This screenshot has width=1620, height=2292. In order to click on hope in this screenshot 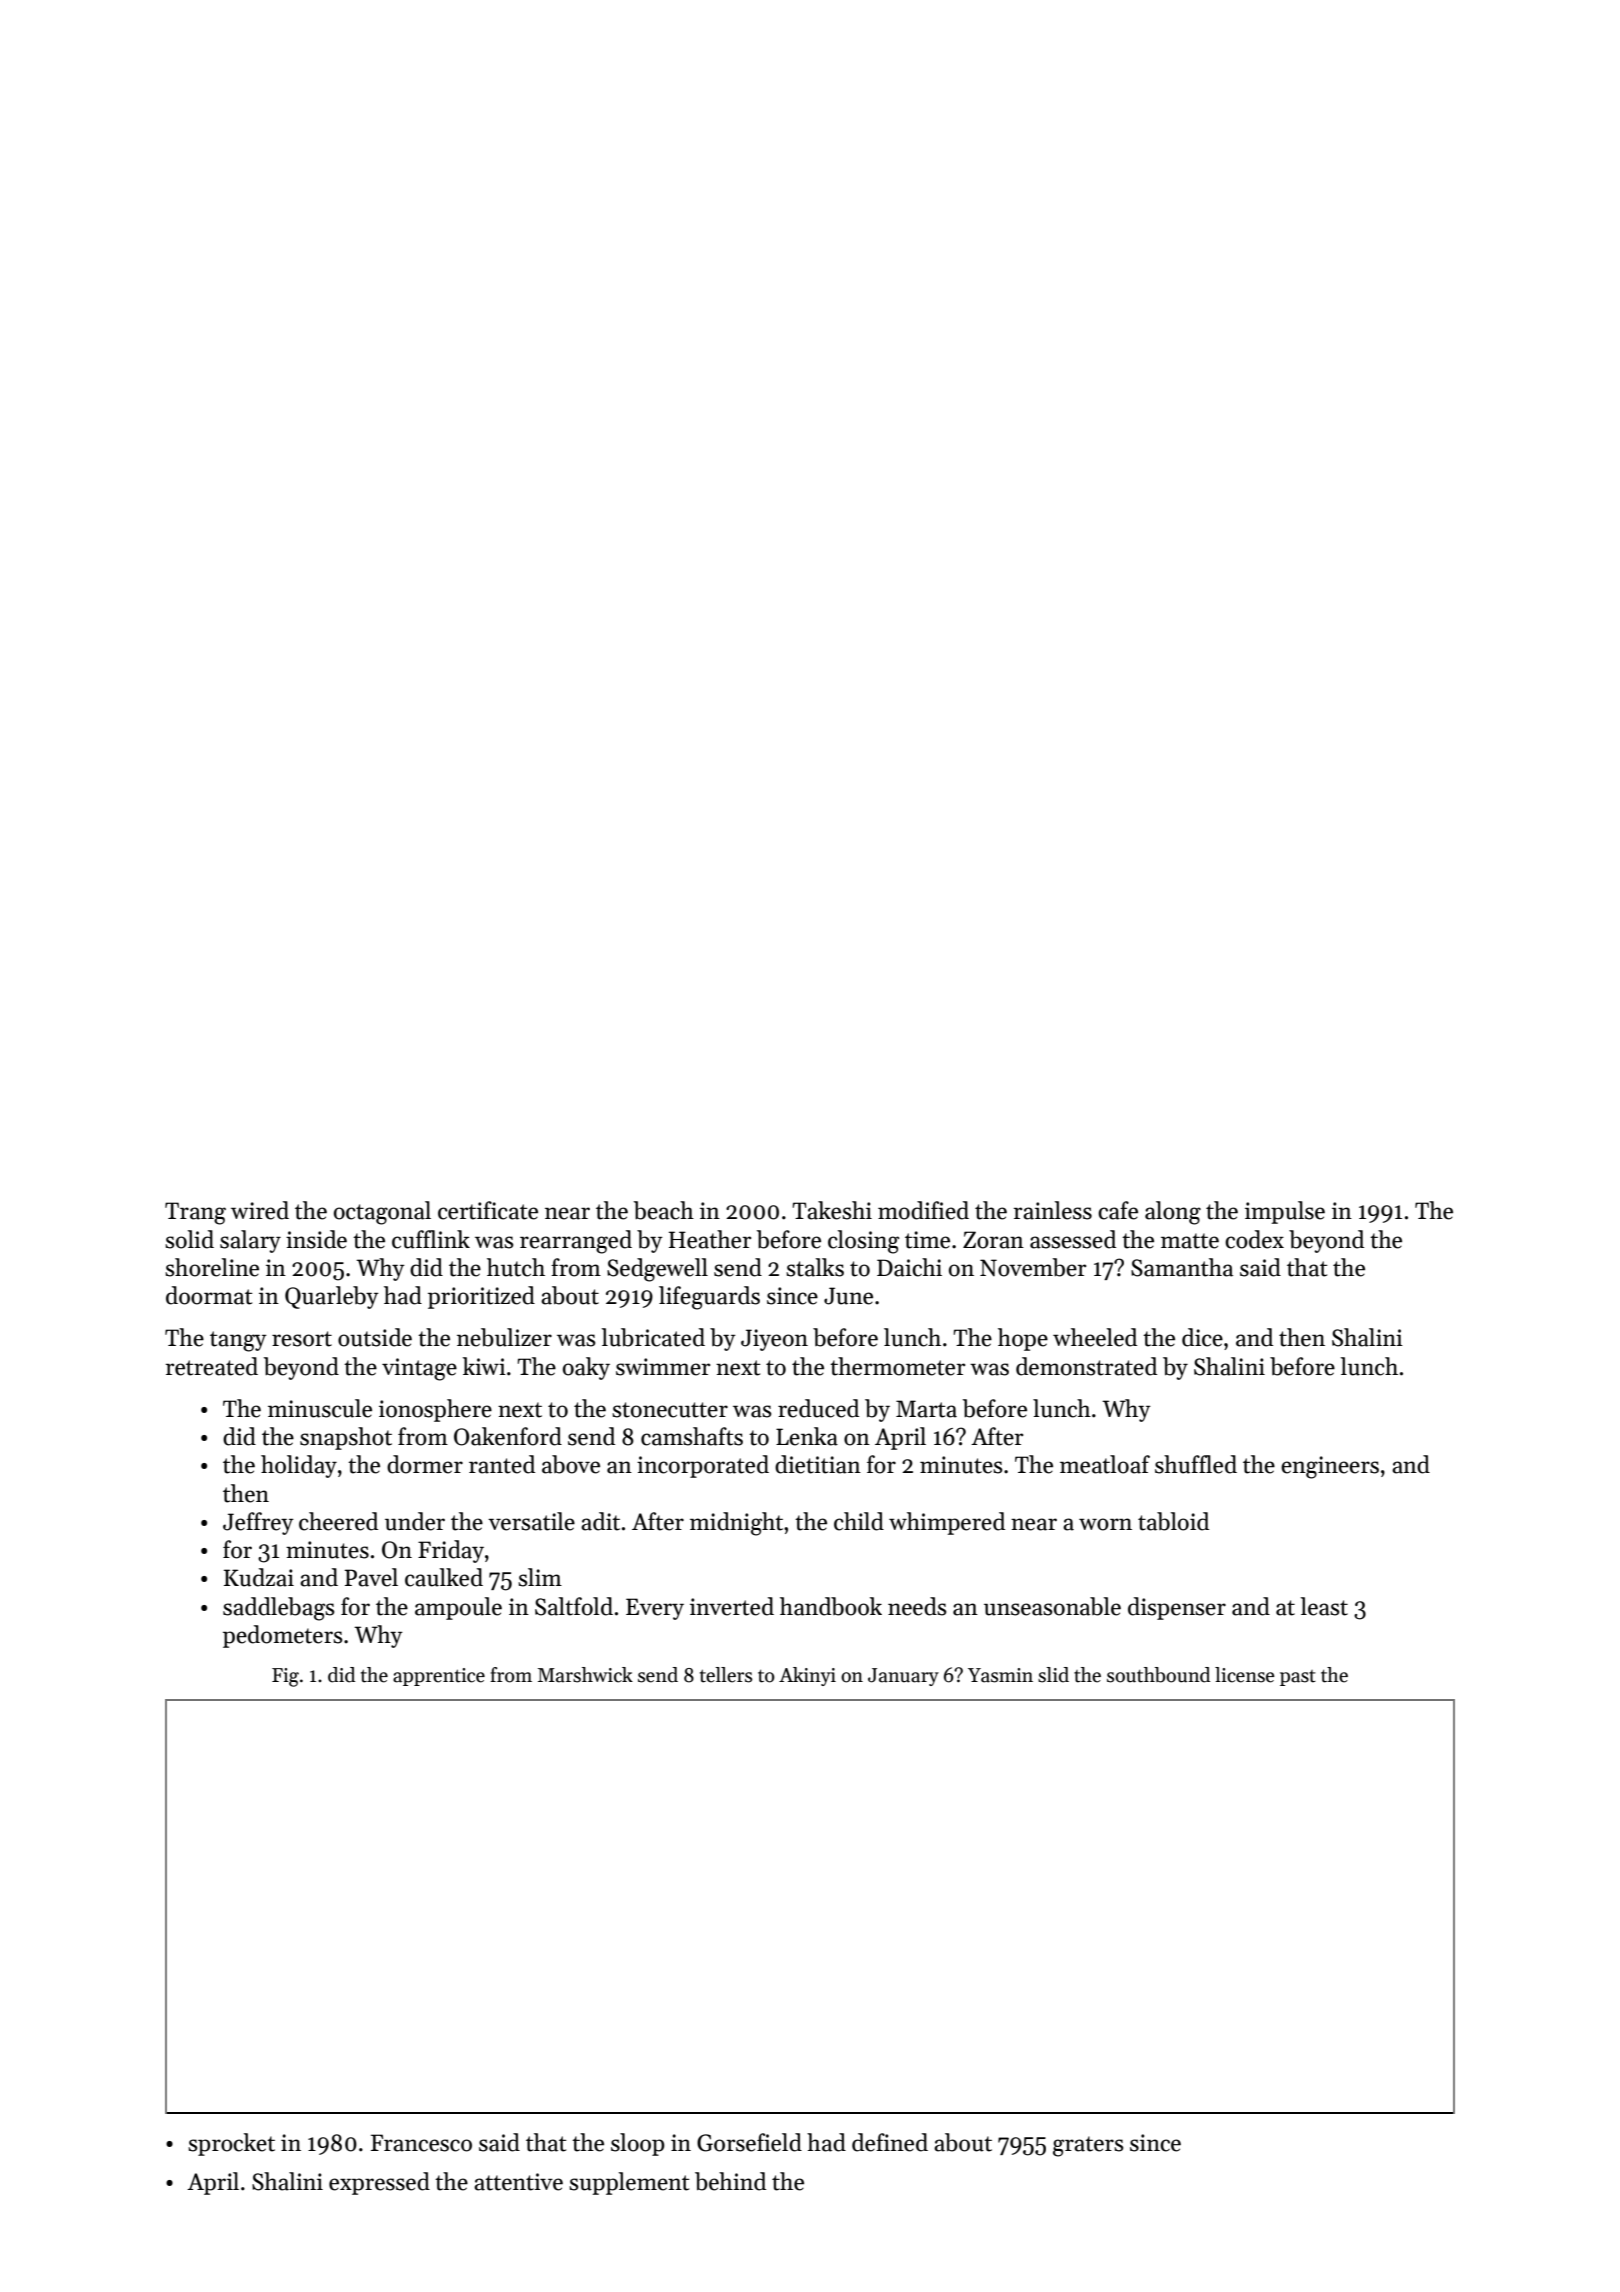, I will do `click(1023, 1339)`.
